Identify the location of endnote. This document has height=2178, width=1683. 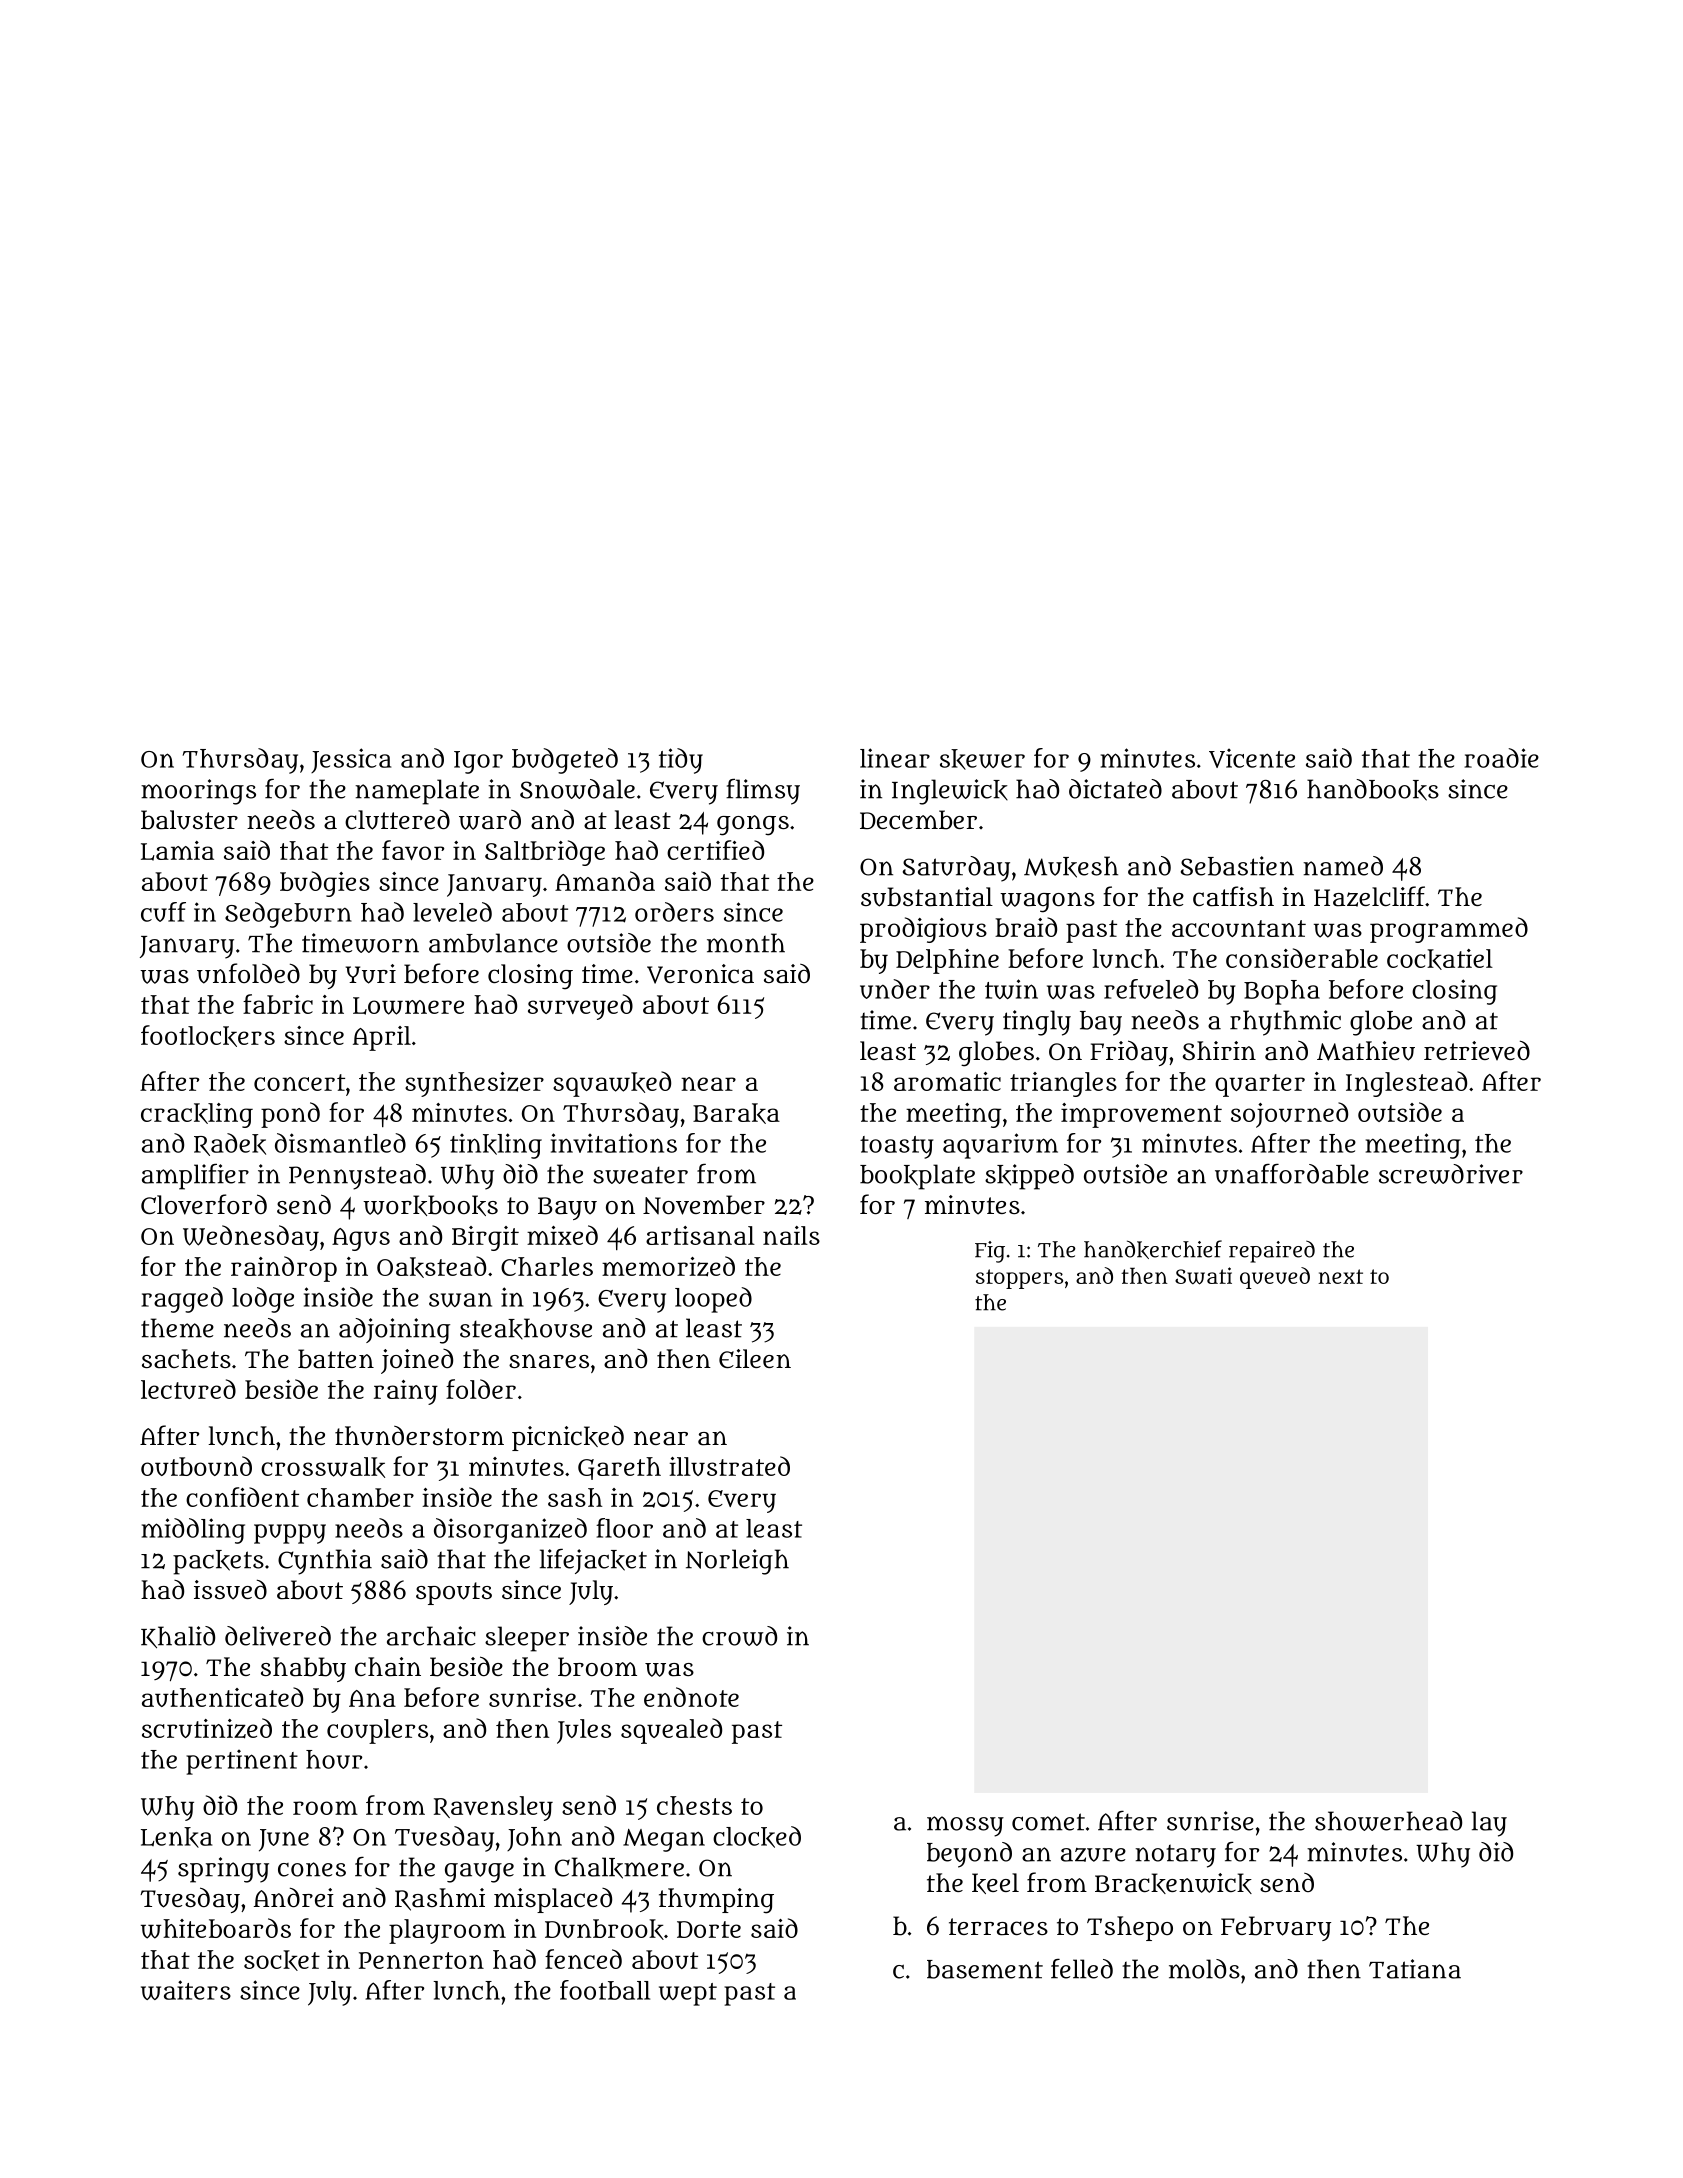
(691, 1697).
